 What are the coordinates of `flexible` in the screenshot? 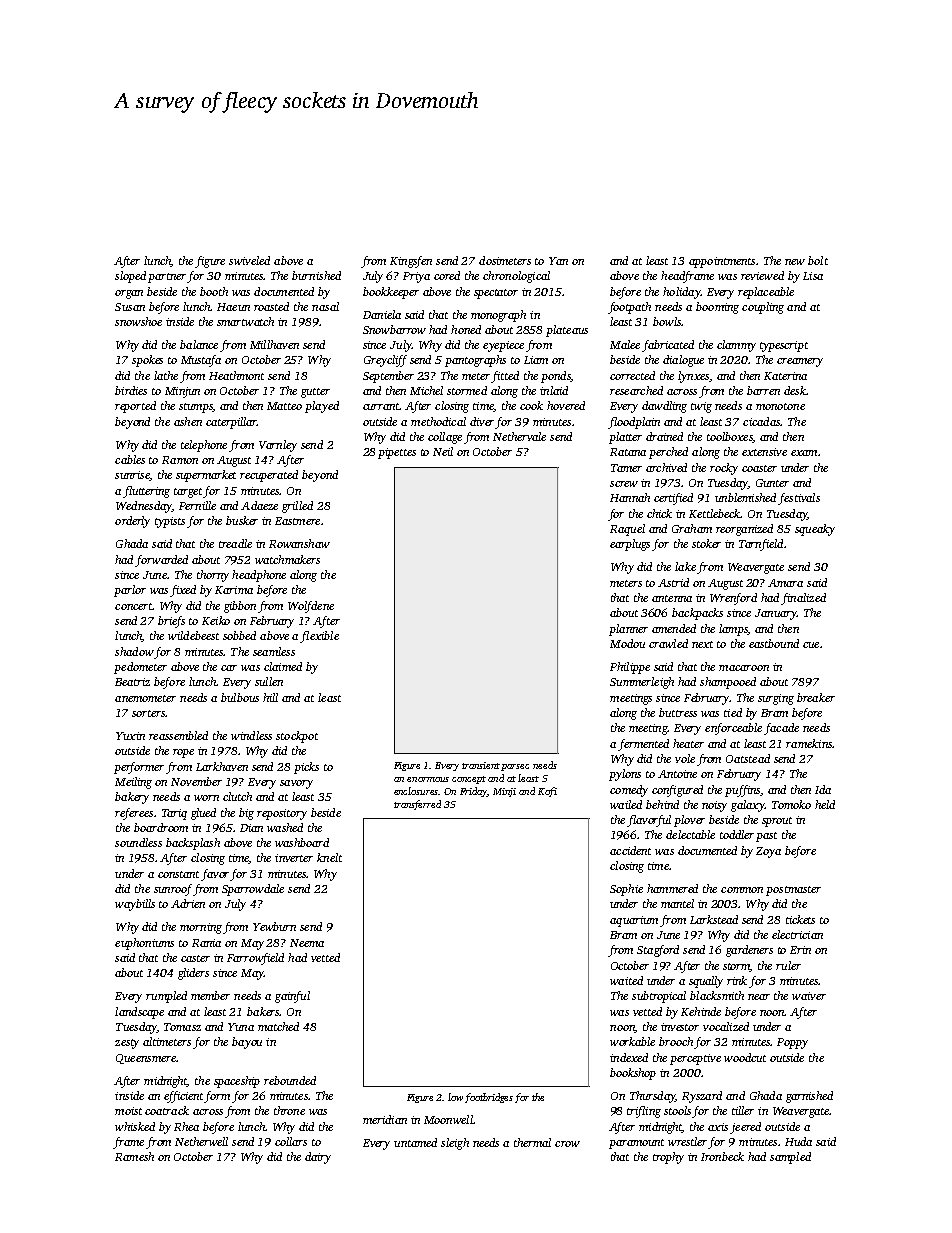 It's located at (319, 637).
